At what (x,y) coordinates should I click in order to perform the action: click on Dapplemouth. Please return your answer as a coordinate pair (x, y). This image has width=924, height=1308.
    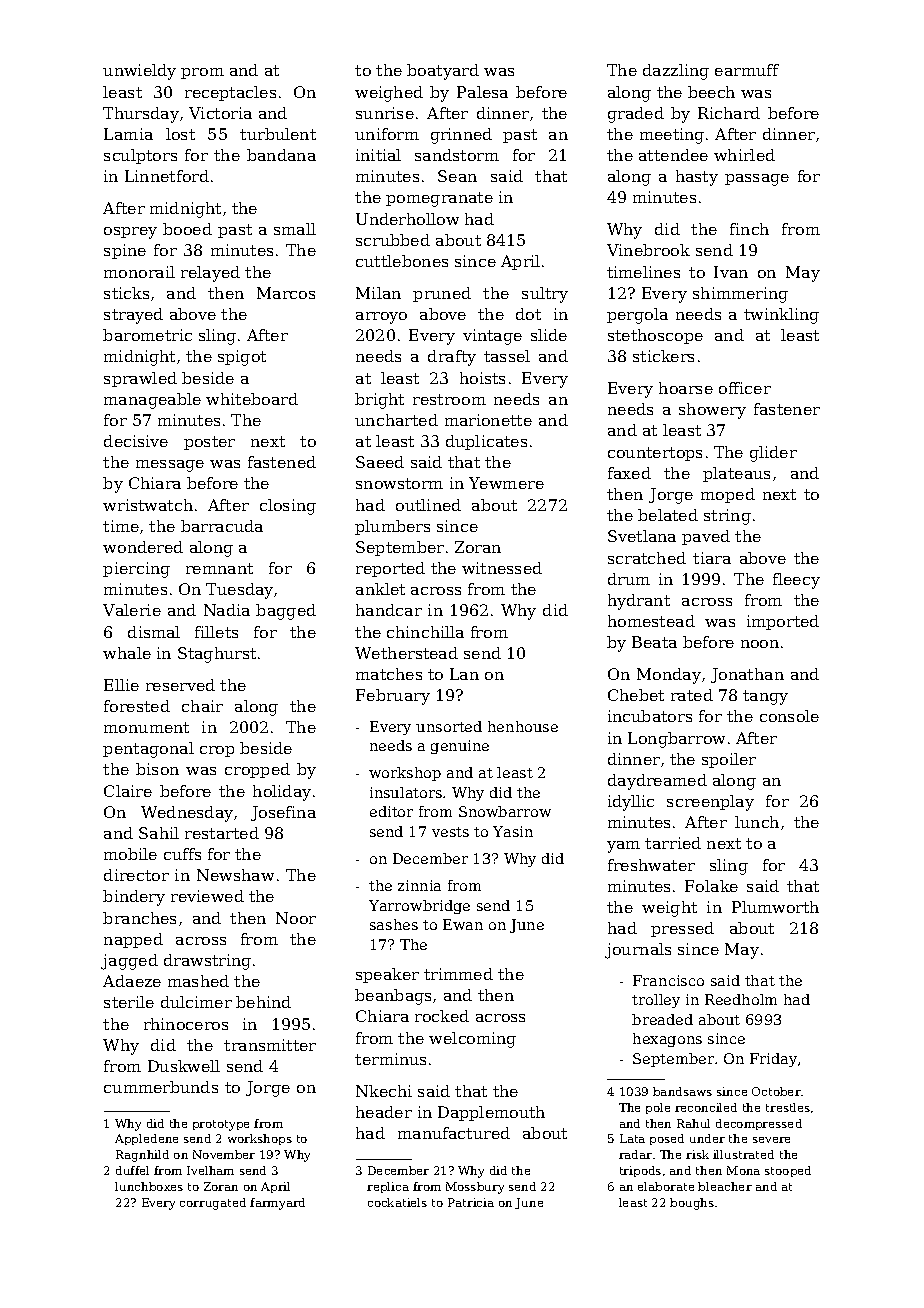
    Looking at the image, I should click on (491, 1113).
